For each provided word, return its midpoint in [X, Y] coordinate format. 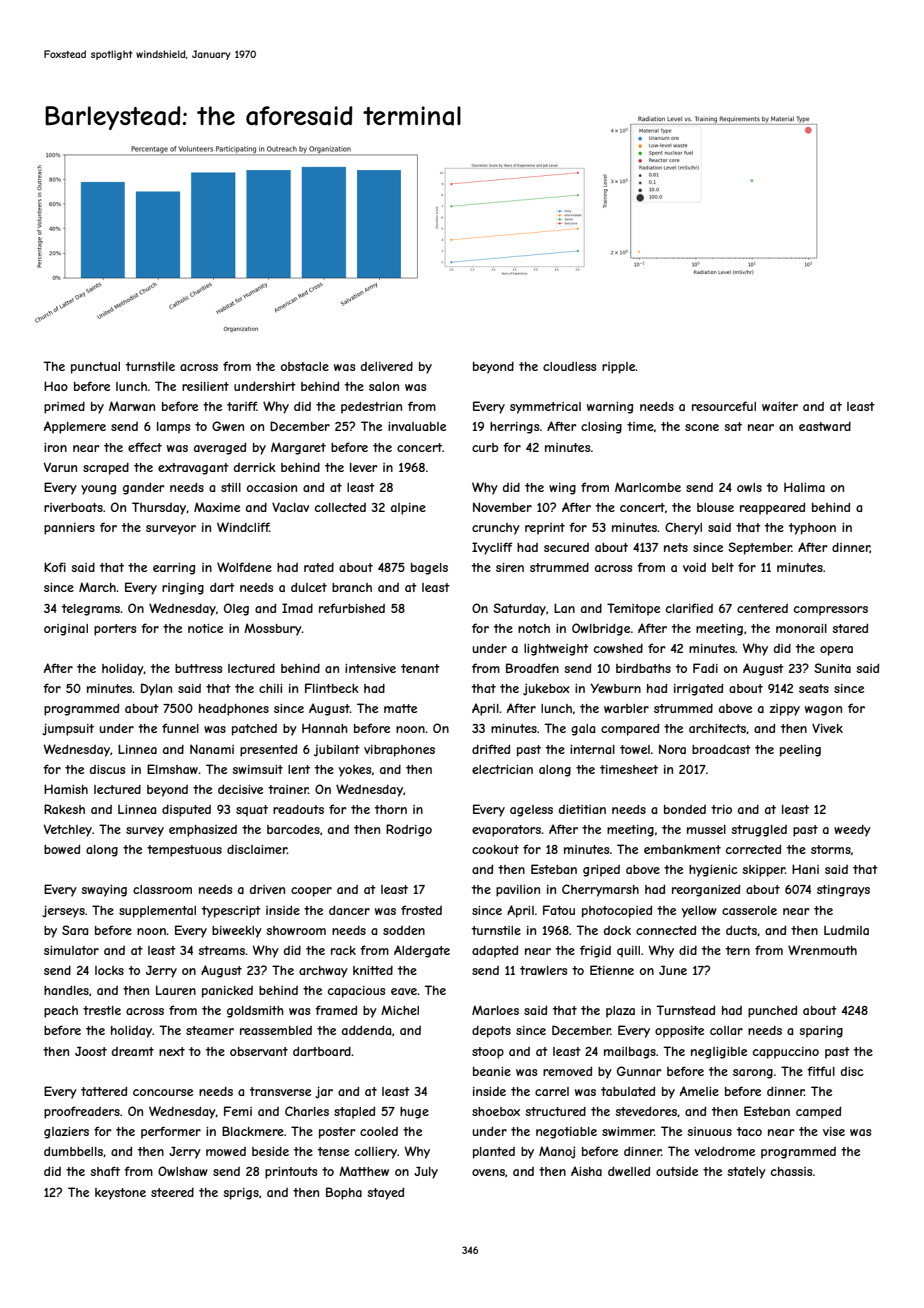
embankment [682, 849]
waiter [780, 406]
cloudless [569, 366]
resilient [205, 386]
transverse [280, 1091]
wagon [823, 711]
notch [534, 628]
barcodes [293, 829]
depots [491, 1032]
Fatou [559, 910]
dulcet [309, 587]
